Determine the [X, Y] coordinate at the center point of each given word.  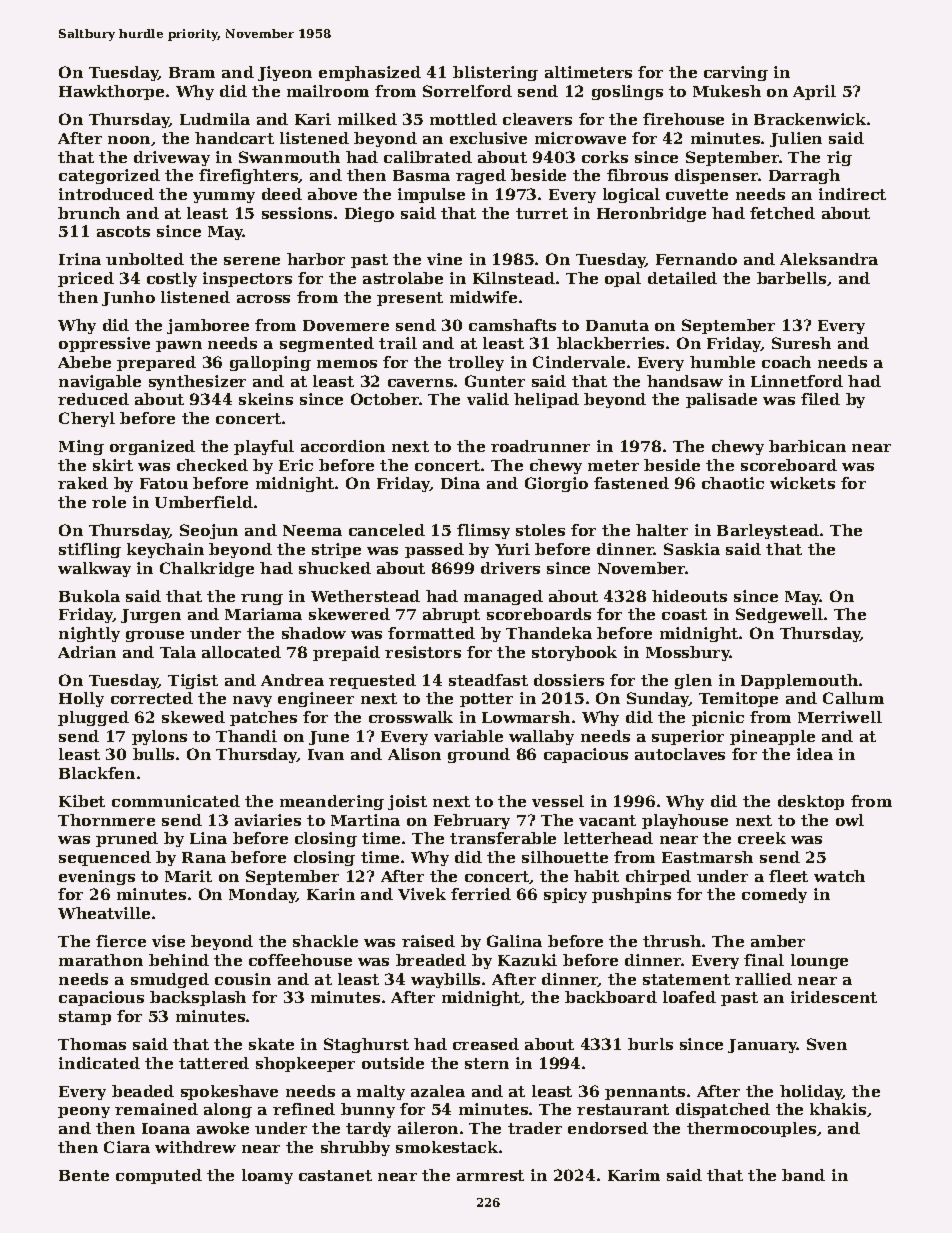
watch [839, 876]
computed [159, 1176]
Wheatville [104, 913]
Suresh [801, 343]
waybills [445, 980]
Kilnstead [514, 278]
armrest [490, 1175]
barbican [807, 446]
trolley [476, 363]
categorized [109, 176]
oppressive [104, 344]
